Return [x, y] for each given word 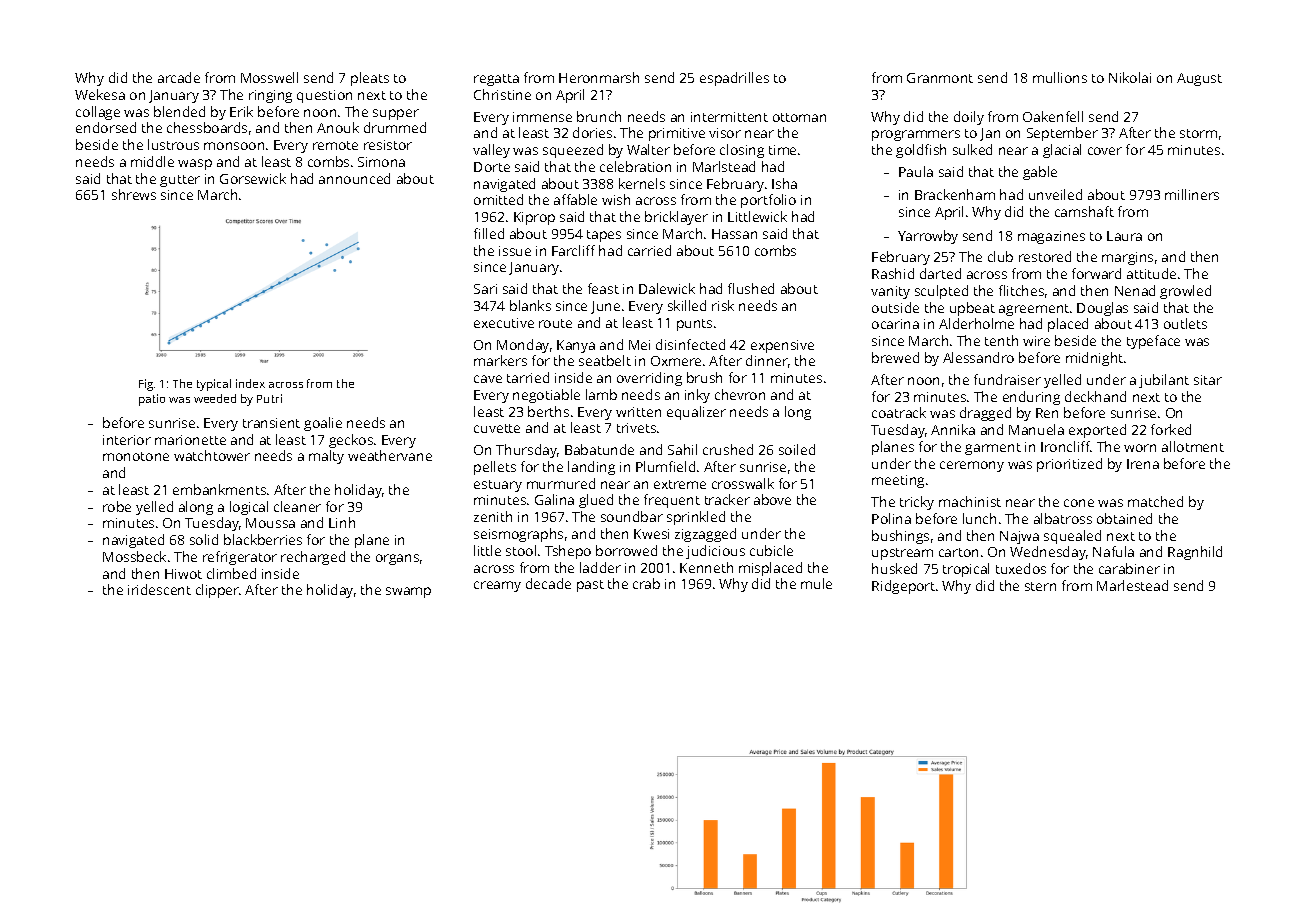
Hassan [734, 234]
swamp [408, 592]
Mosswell [269, 77]
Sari [485, 289]
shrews [134, 194]
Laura [1124, 236]
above [772, 499]
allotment [1193, 446]
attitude [1151, 273]
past [590, 586]
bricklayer [676, 218]
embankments [219, 489]
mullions [1060, 77]
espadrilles [734, 79]
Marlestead [1132, 585]
